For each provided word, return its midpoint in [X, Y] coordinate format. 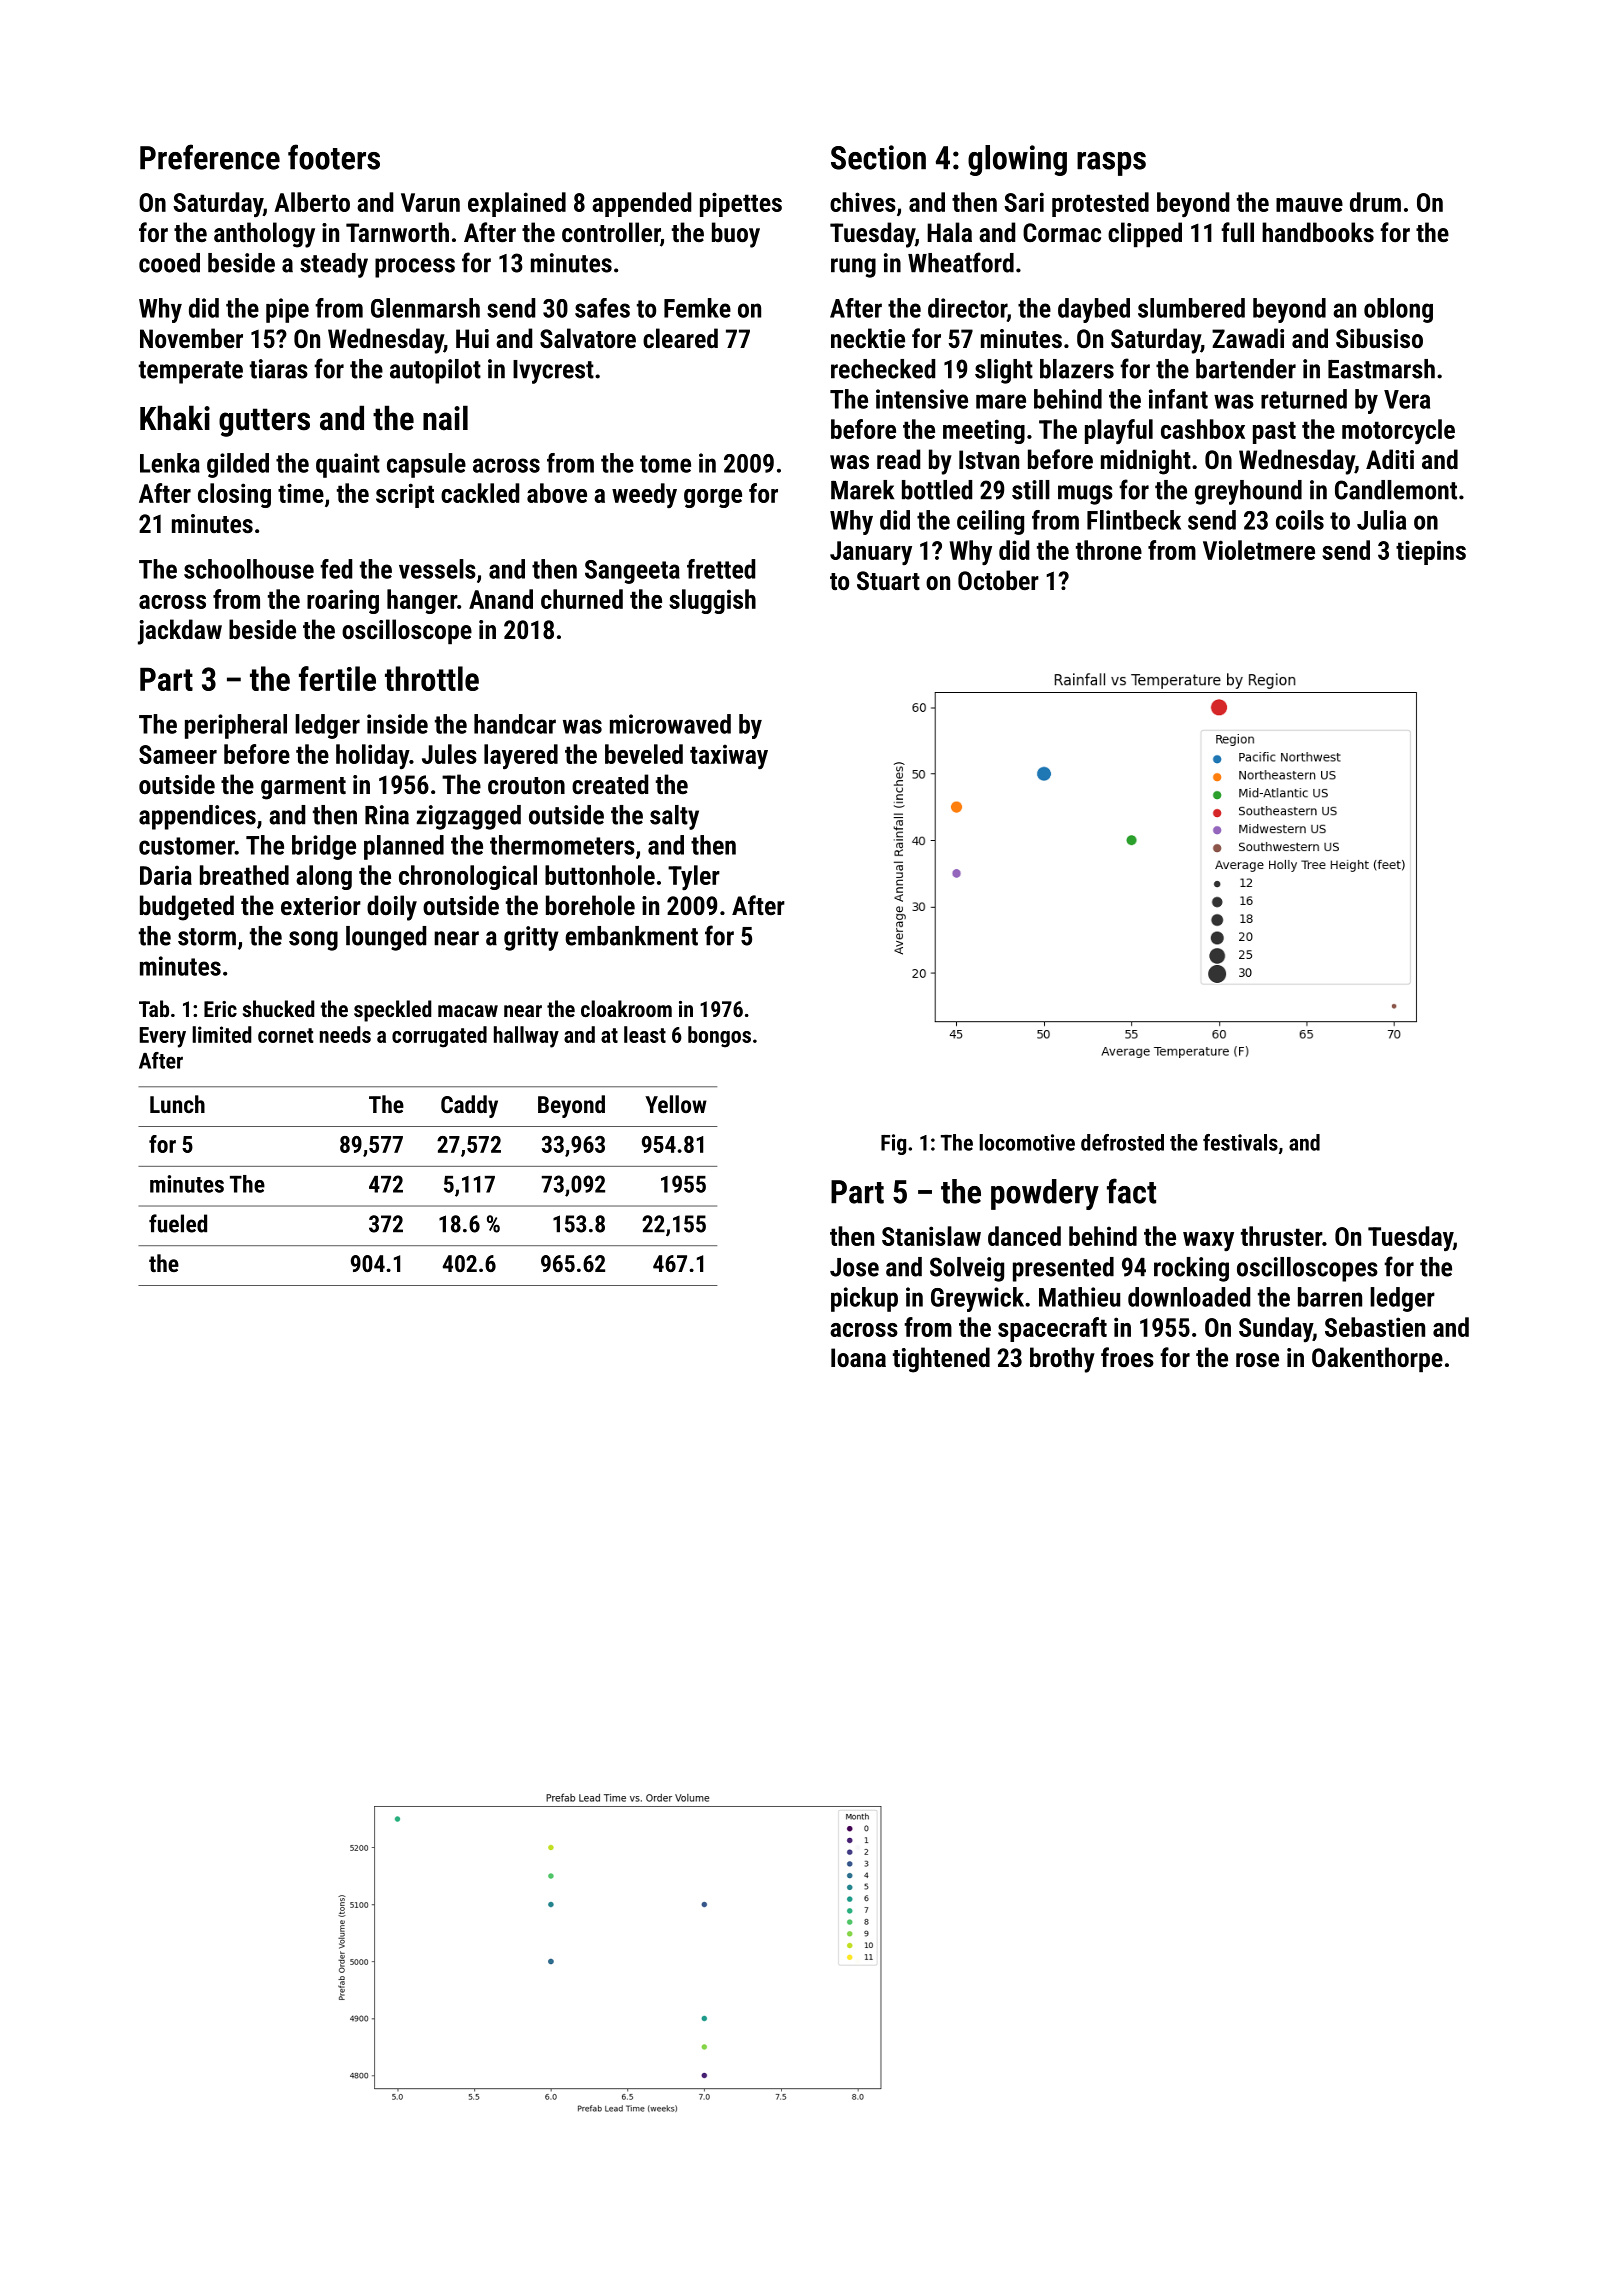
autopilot [435, 371]
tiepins [1431, 552]
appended [641, 204]
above [557, 493]
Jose [854, 1267]
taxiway [729, 757]
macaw [468, 1011]
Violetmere [1259, 550]
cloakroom [626, 1008]
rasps [1111, 164]
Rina [387, 815]
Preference [210, 157]
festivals [1240, 1142]
